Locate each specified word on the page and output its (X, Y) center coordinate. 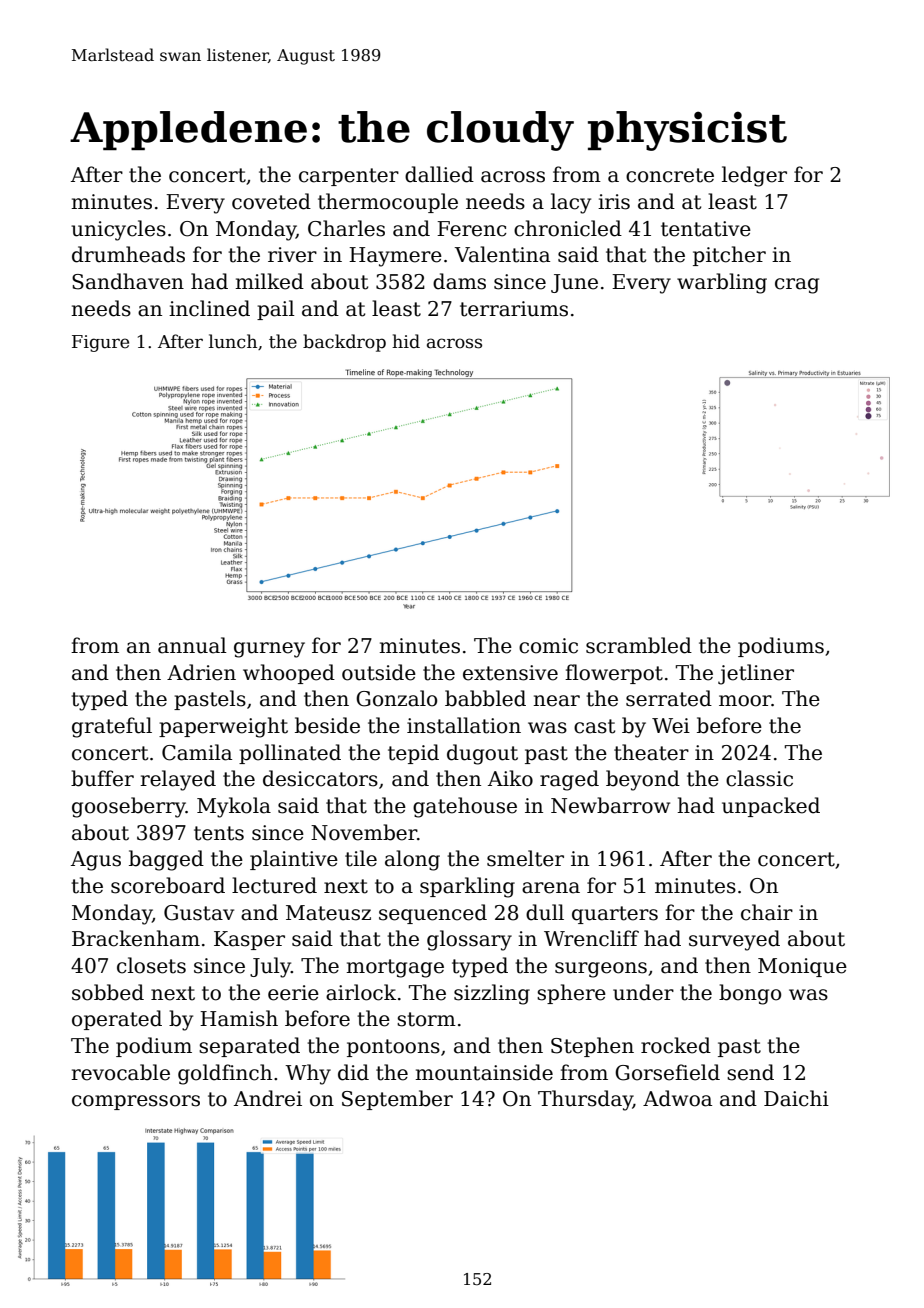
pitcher (729, 256)
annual (192, 645)
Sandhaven (128, 281)
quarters (615, 915)
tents (219, 833)
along (412, 860)
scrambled (639, 645)
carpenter (349, 177)
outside (379, 672)
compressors (136, 1102)
